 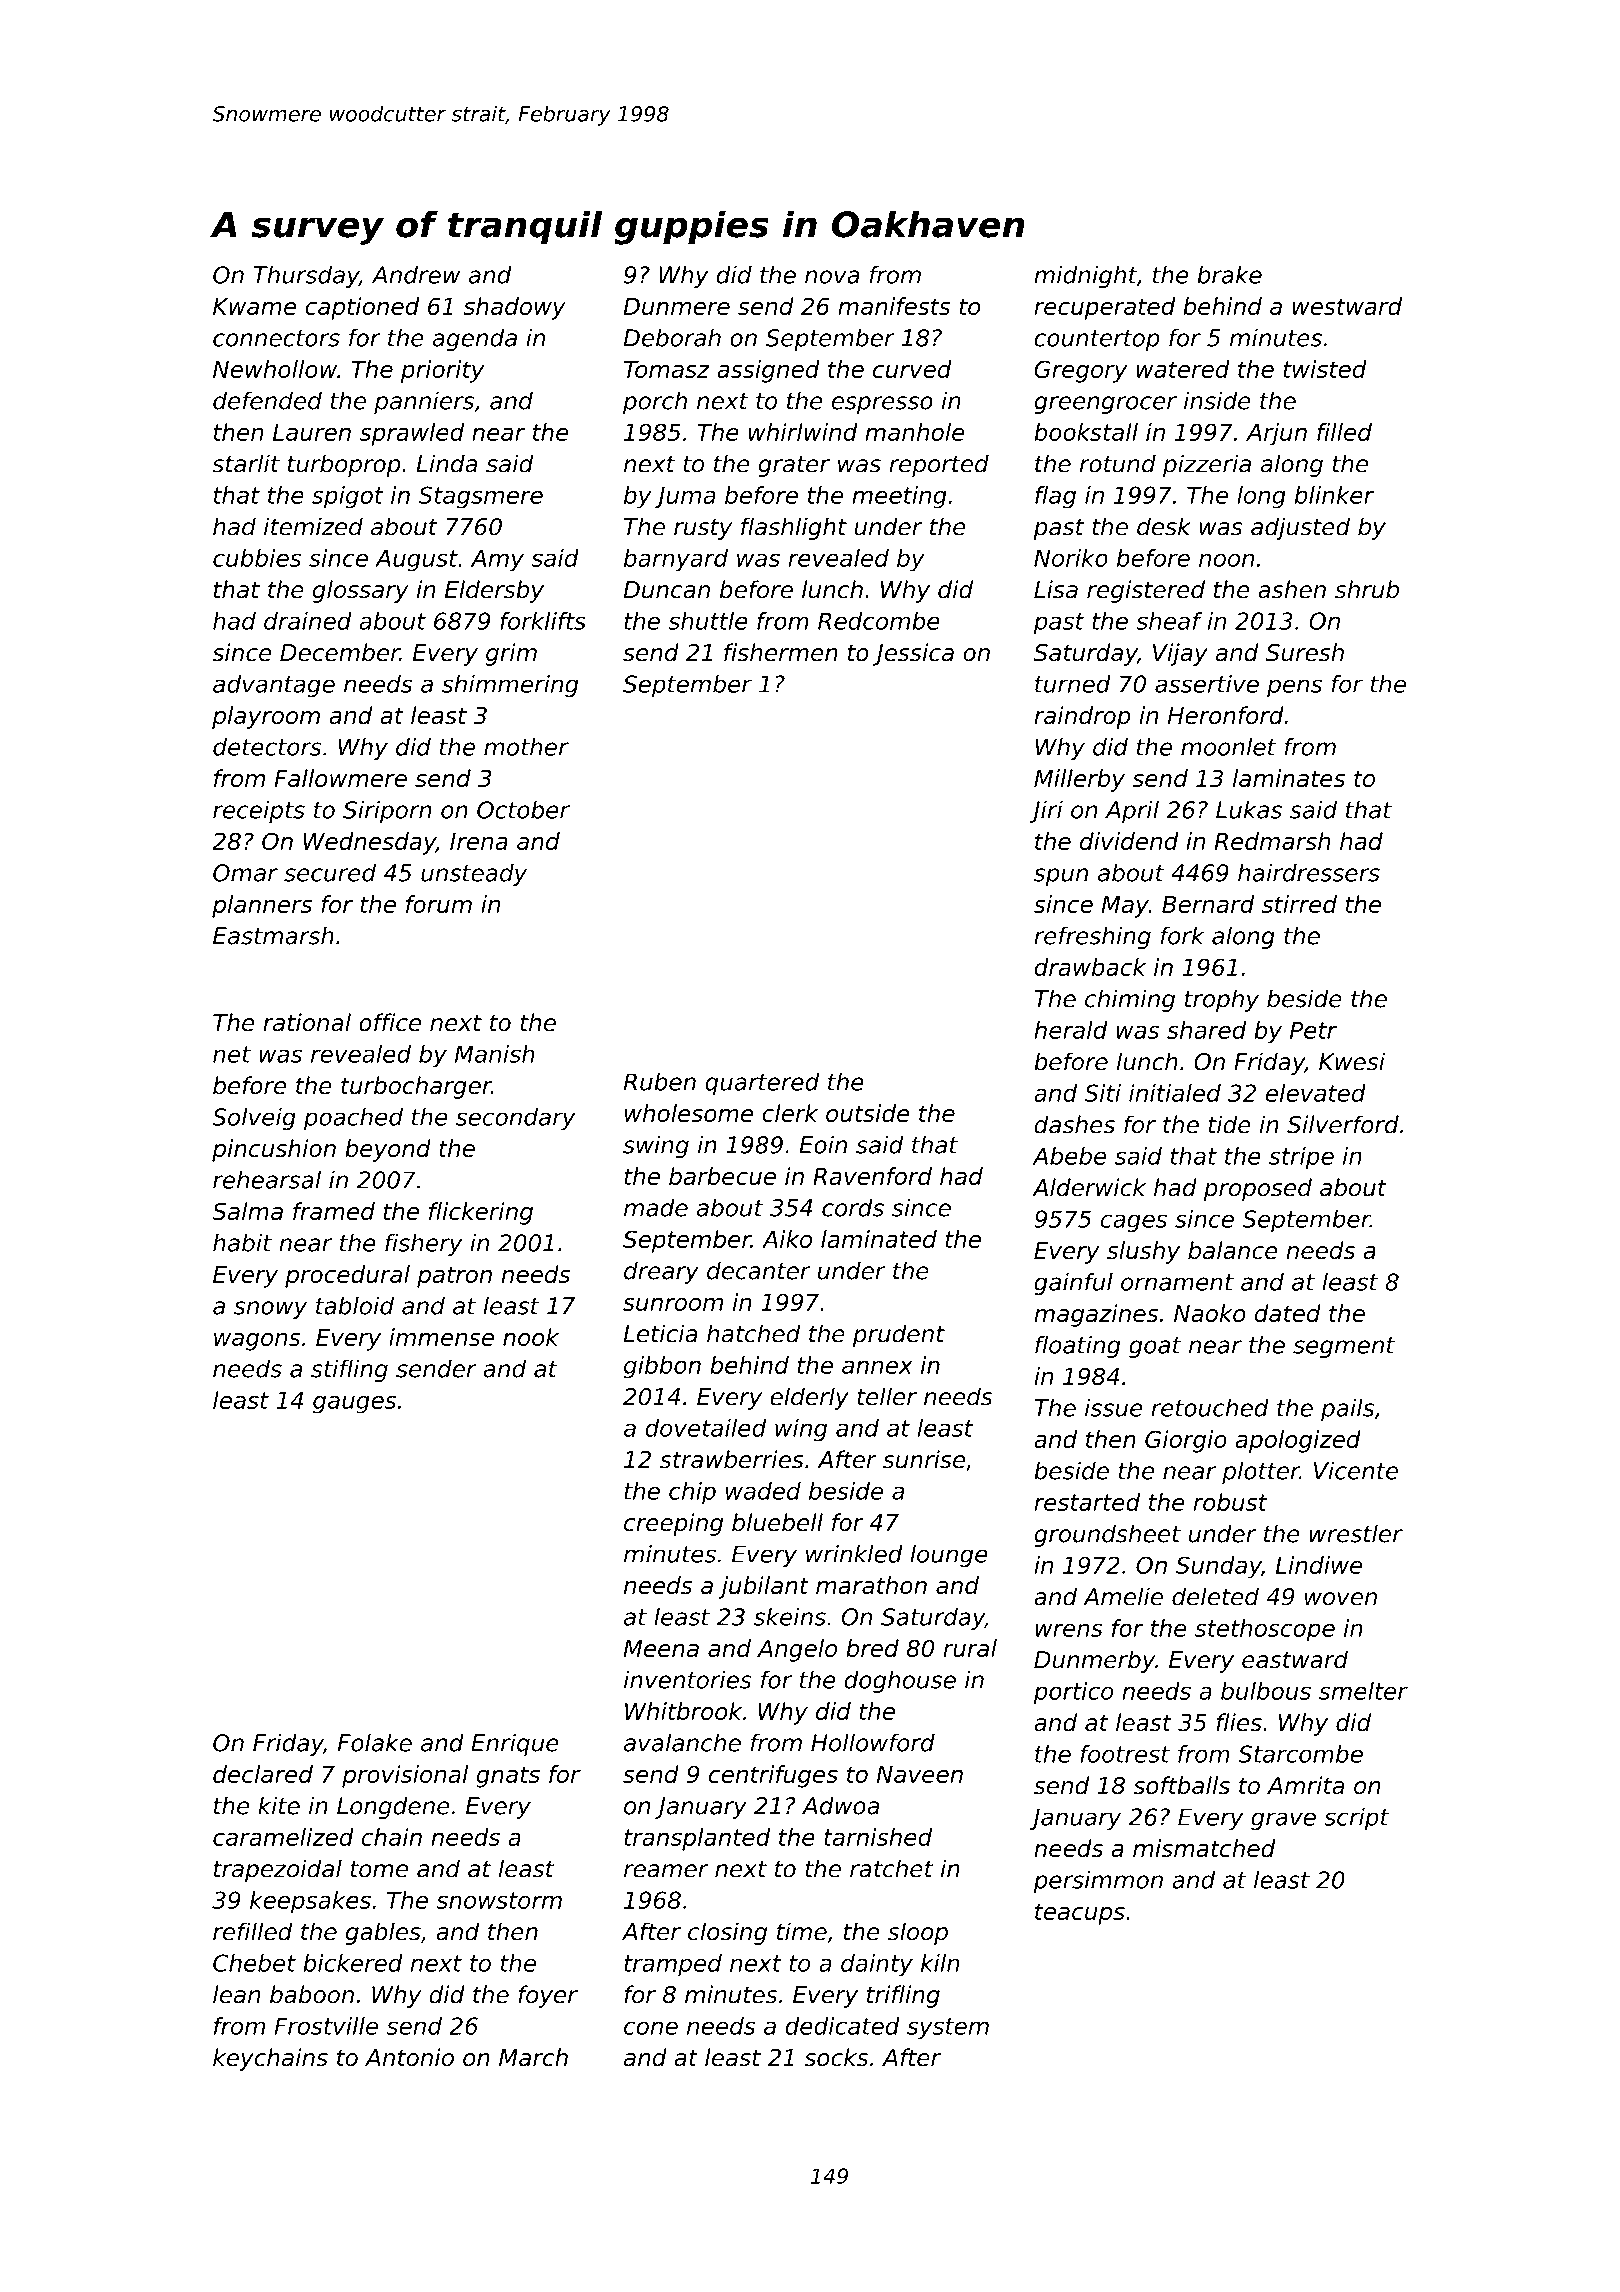 I want to click on Jessica, so click(x=913, y=654).
